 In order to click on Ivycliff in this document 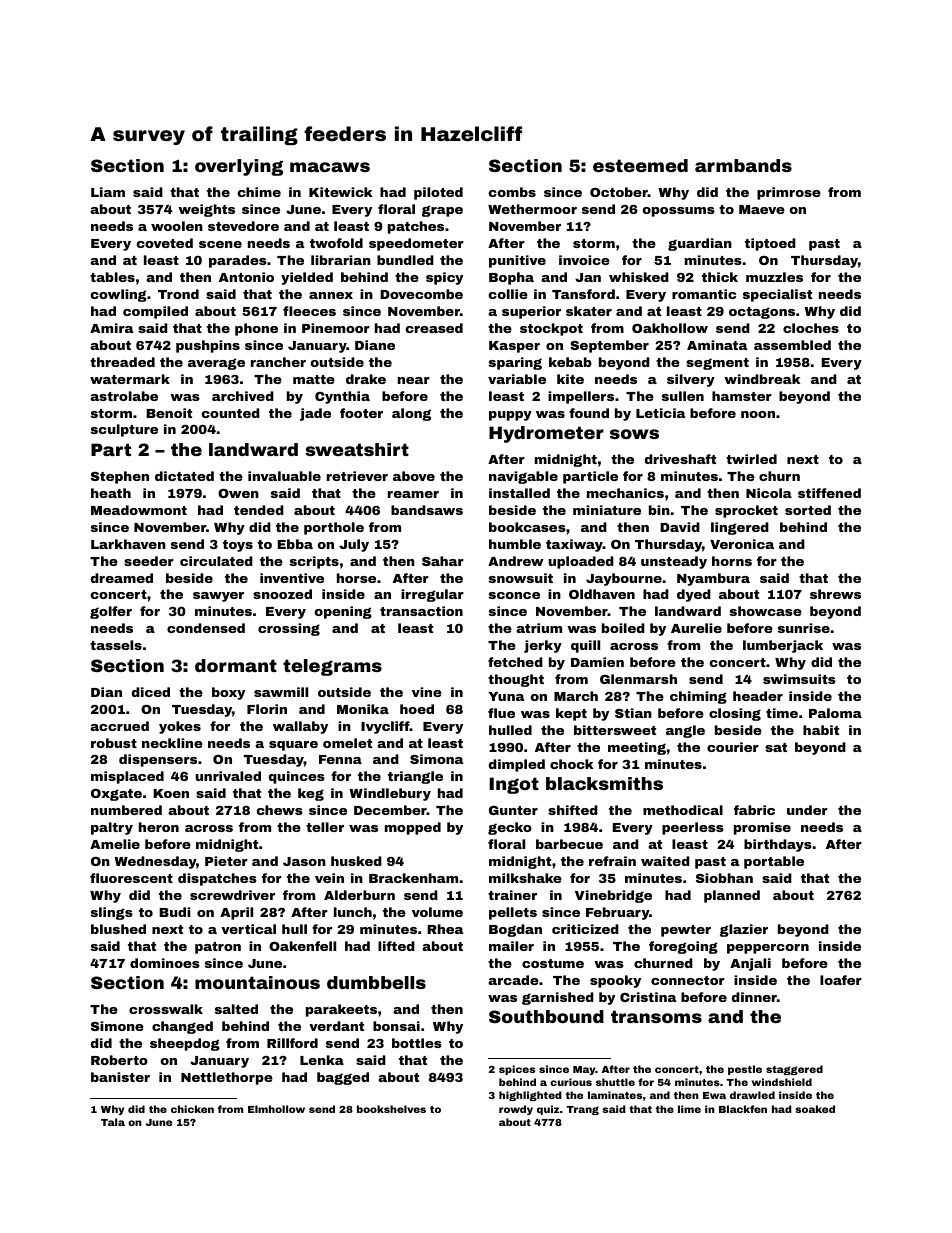, I will do `click(385, 727)`.
